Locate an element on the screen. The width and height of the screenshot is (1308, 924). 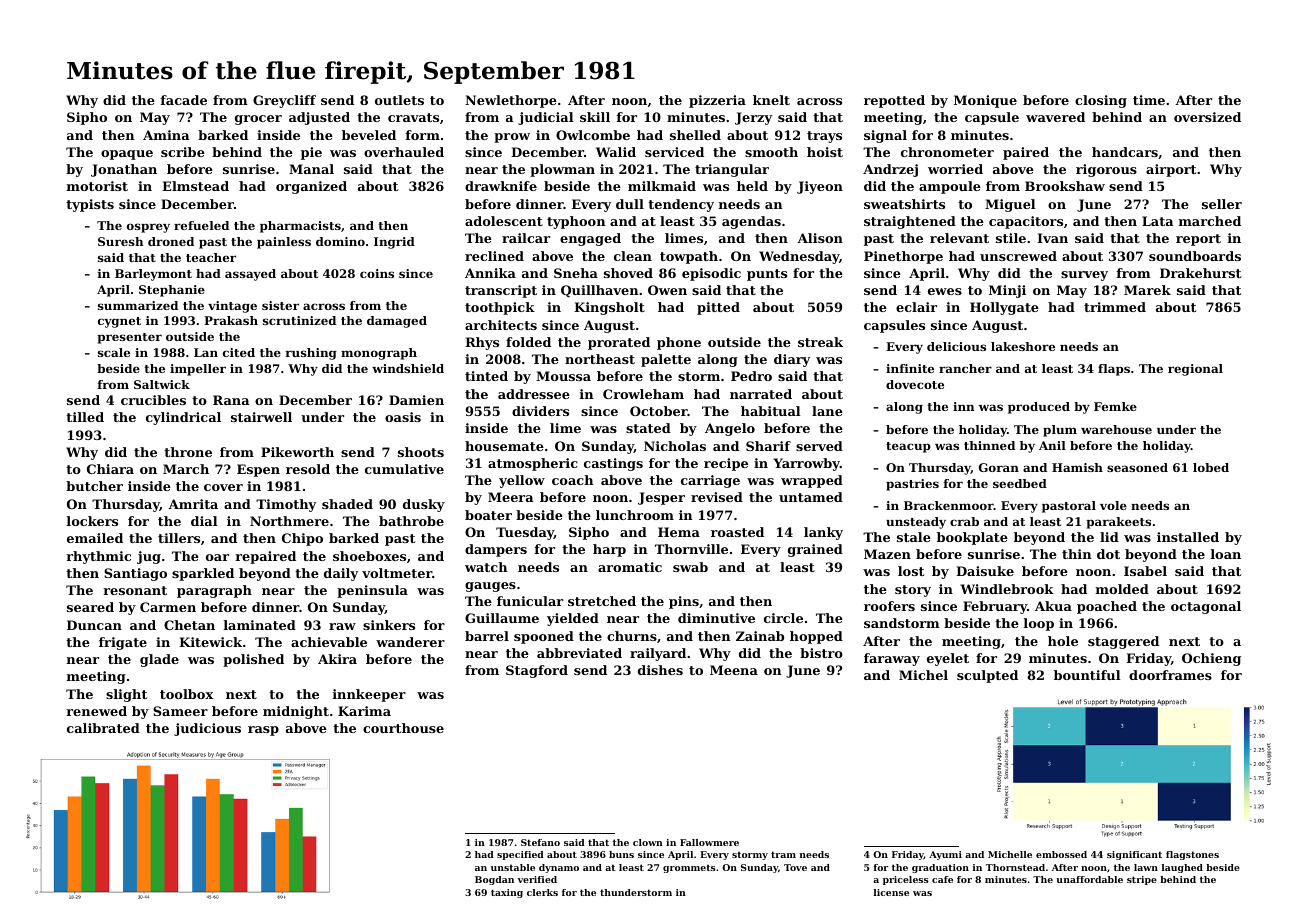
repotted is located at coordinates (894, 101).
